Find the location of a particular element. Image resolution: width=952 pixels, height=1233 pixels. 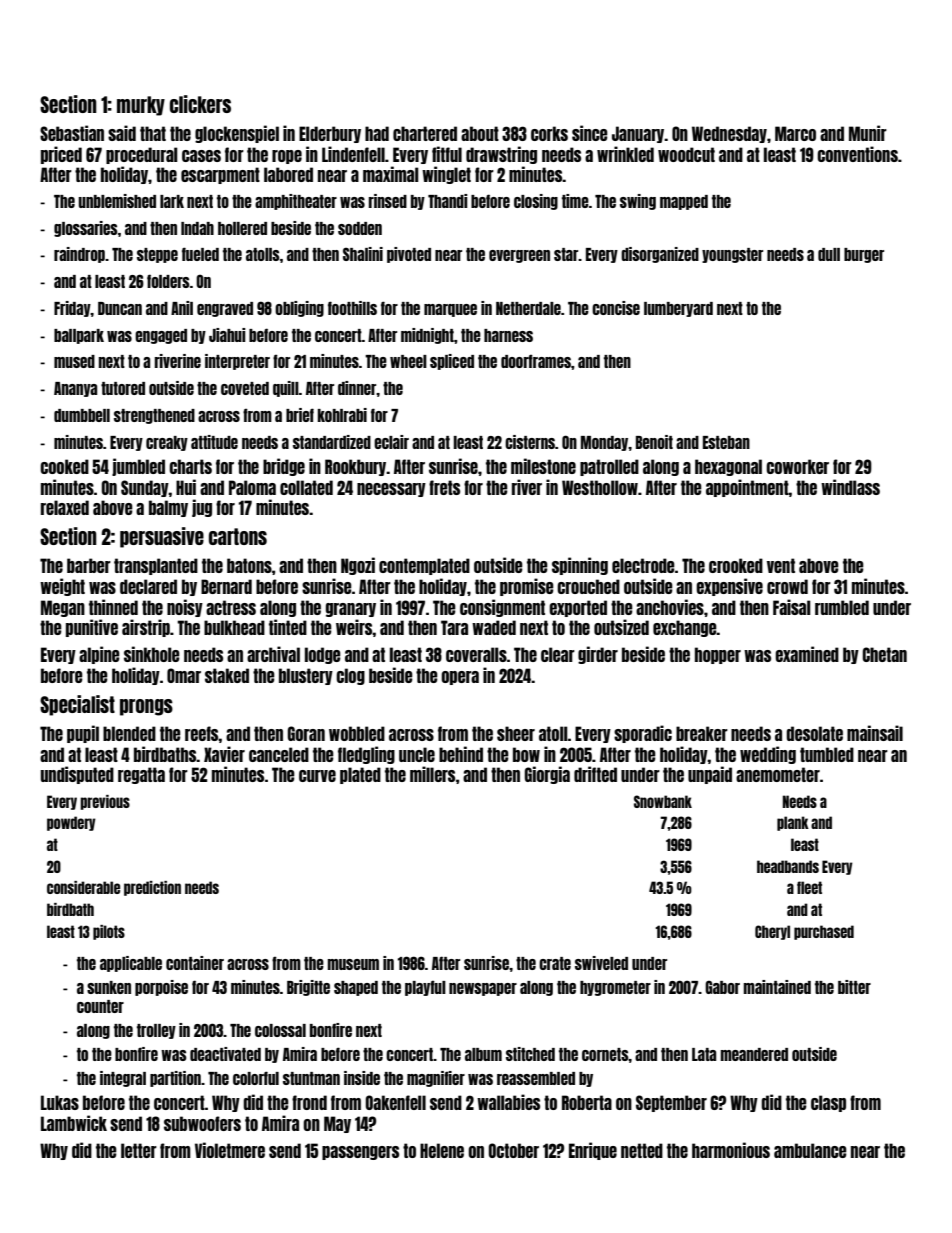

Munir is located at coordinates (868, 133).
